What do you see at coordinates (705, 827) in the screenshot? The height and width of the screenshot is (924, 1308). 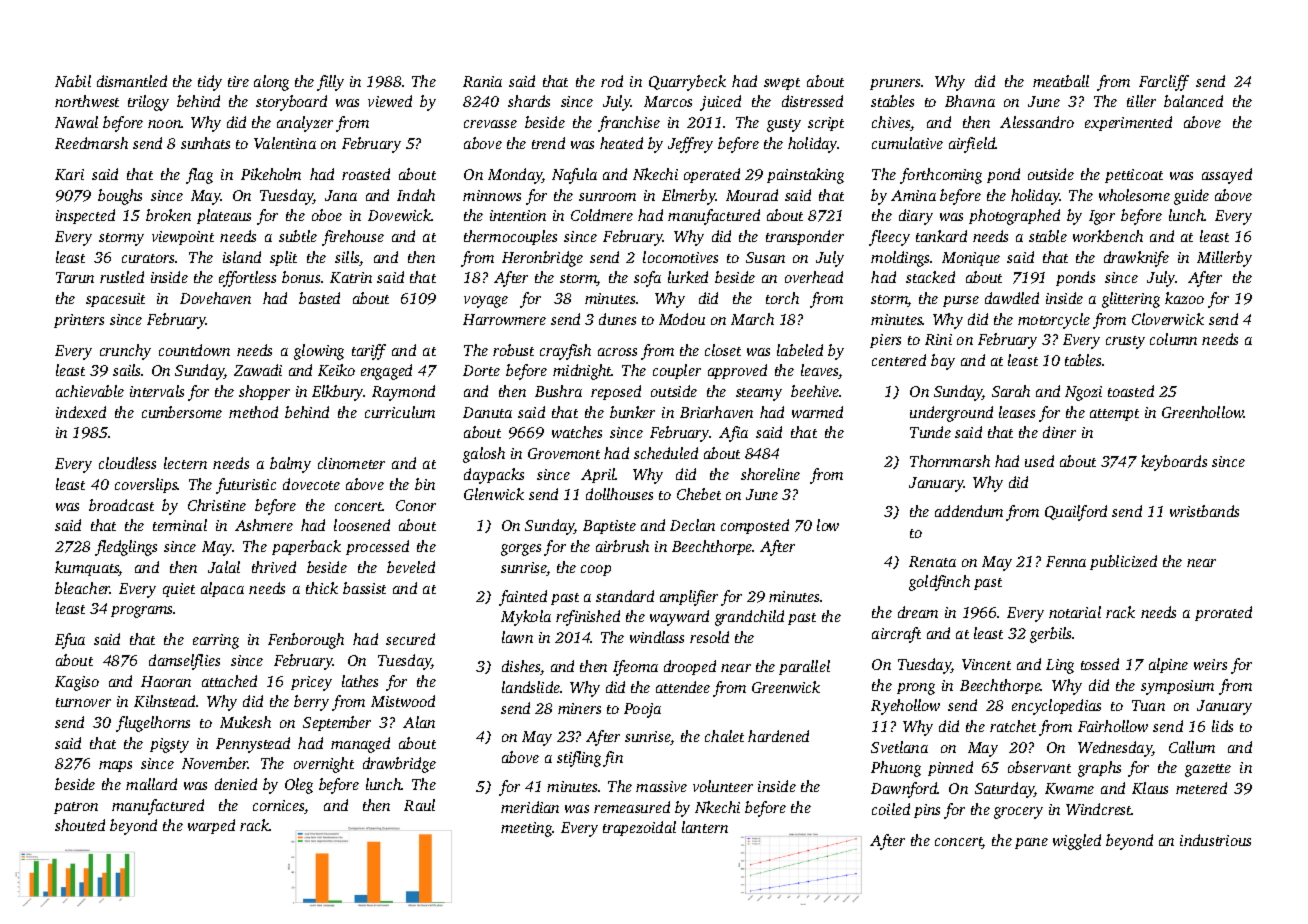 I see `lantern` at bounding box center [705, 827].
